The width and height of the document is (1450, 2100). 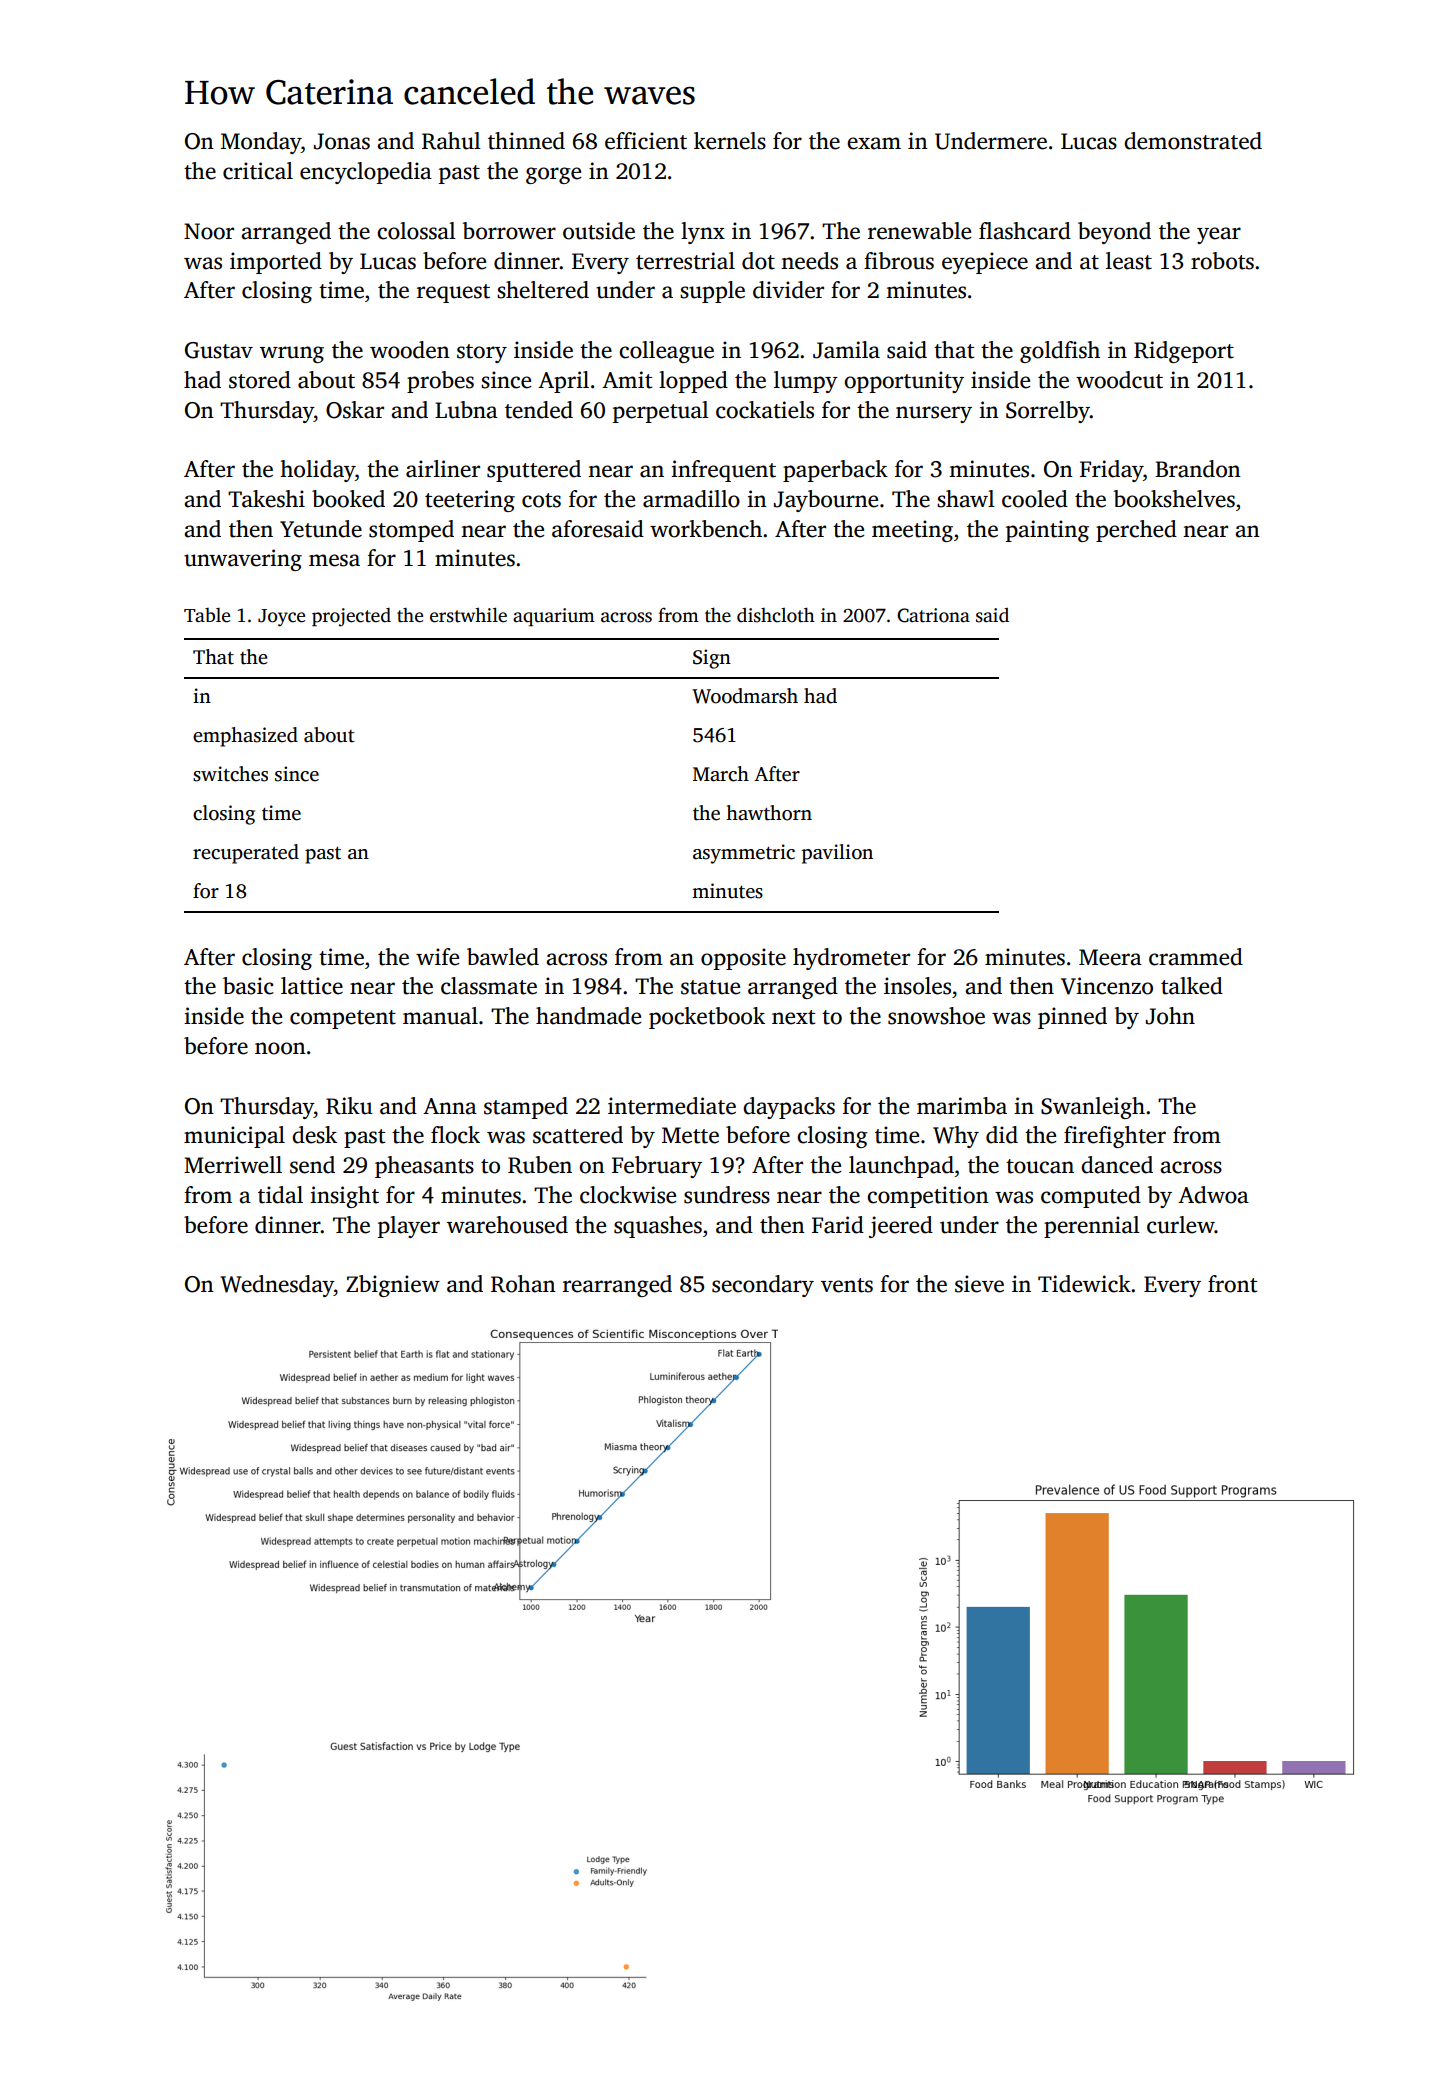 I want to click on exam, so click(x=874, y=143).
